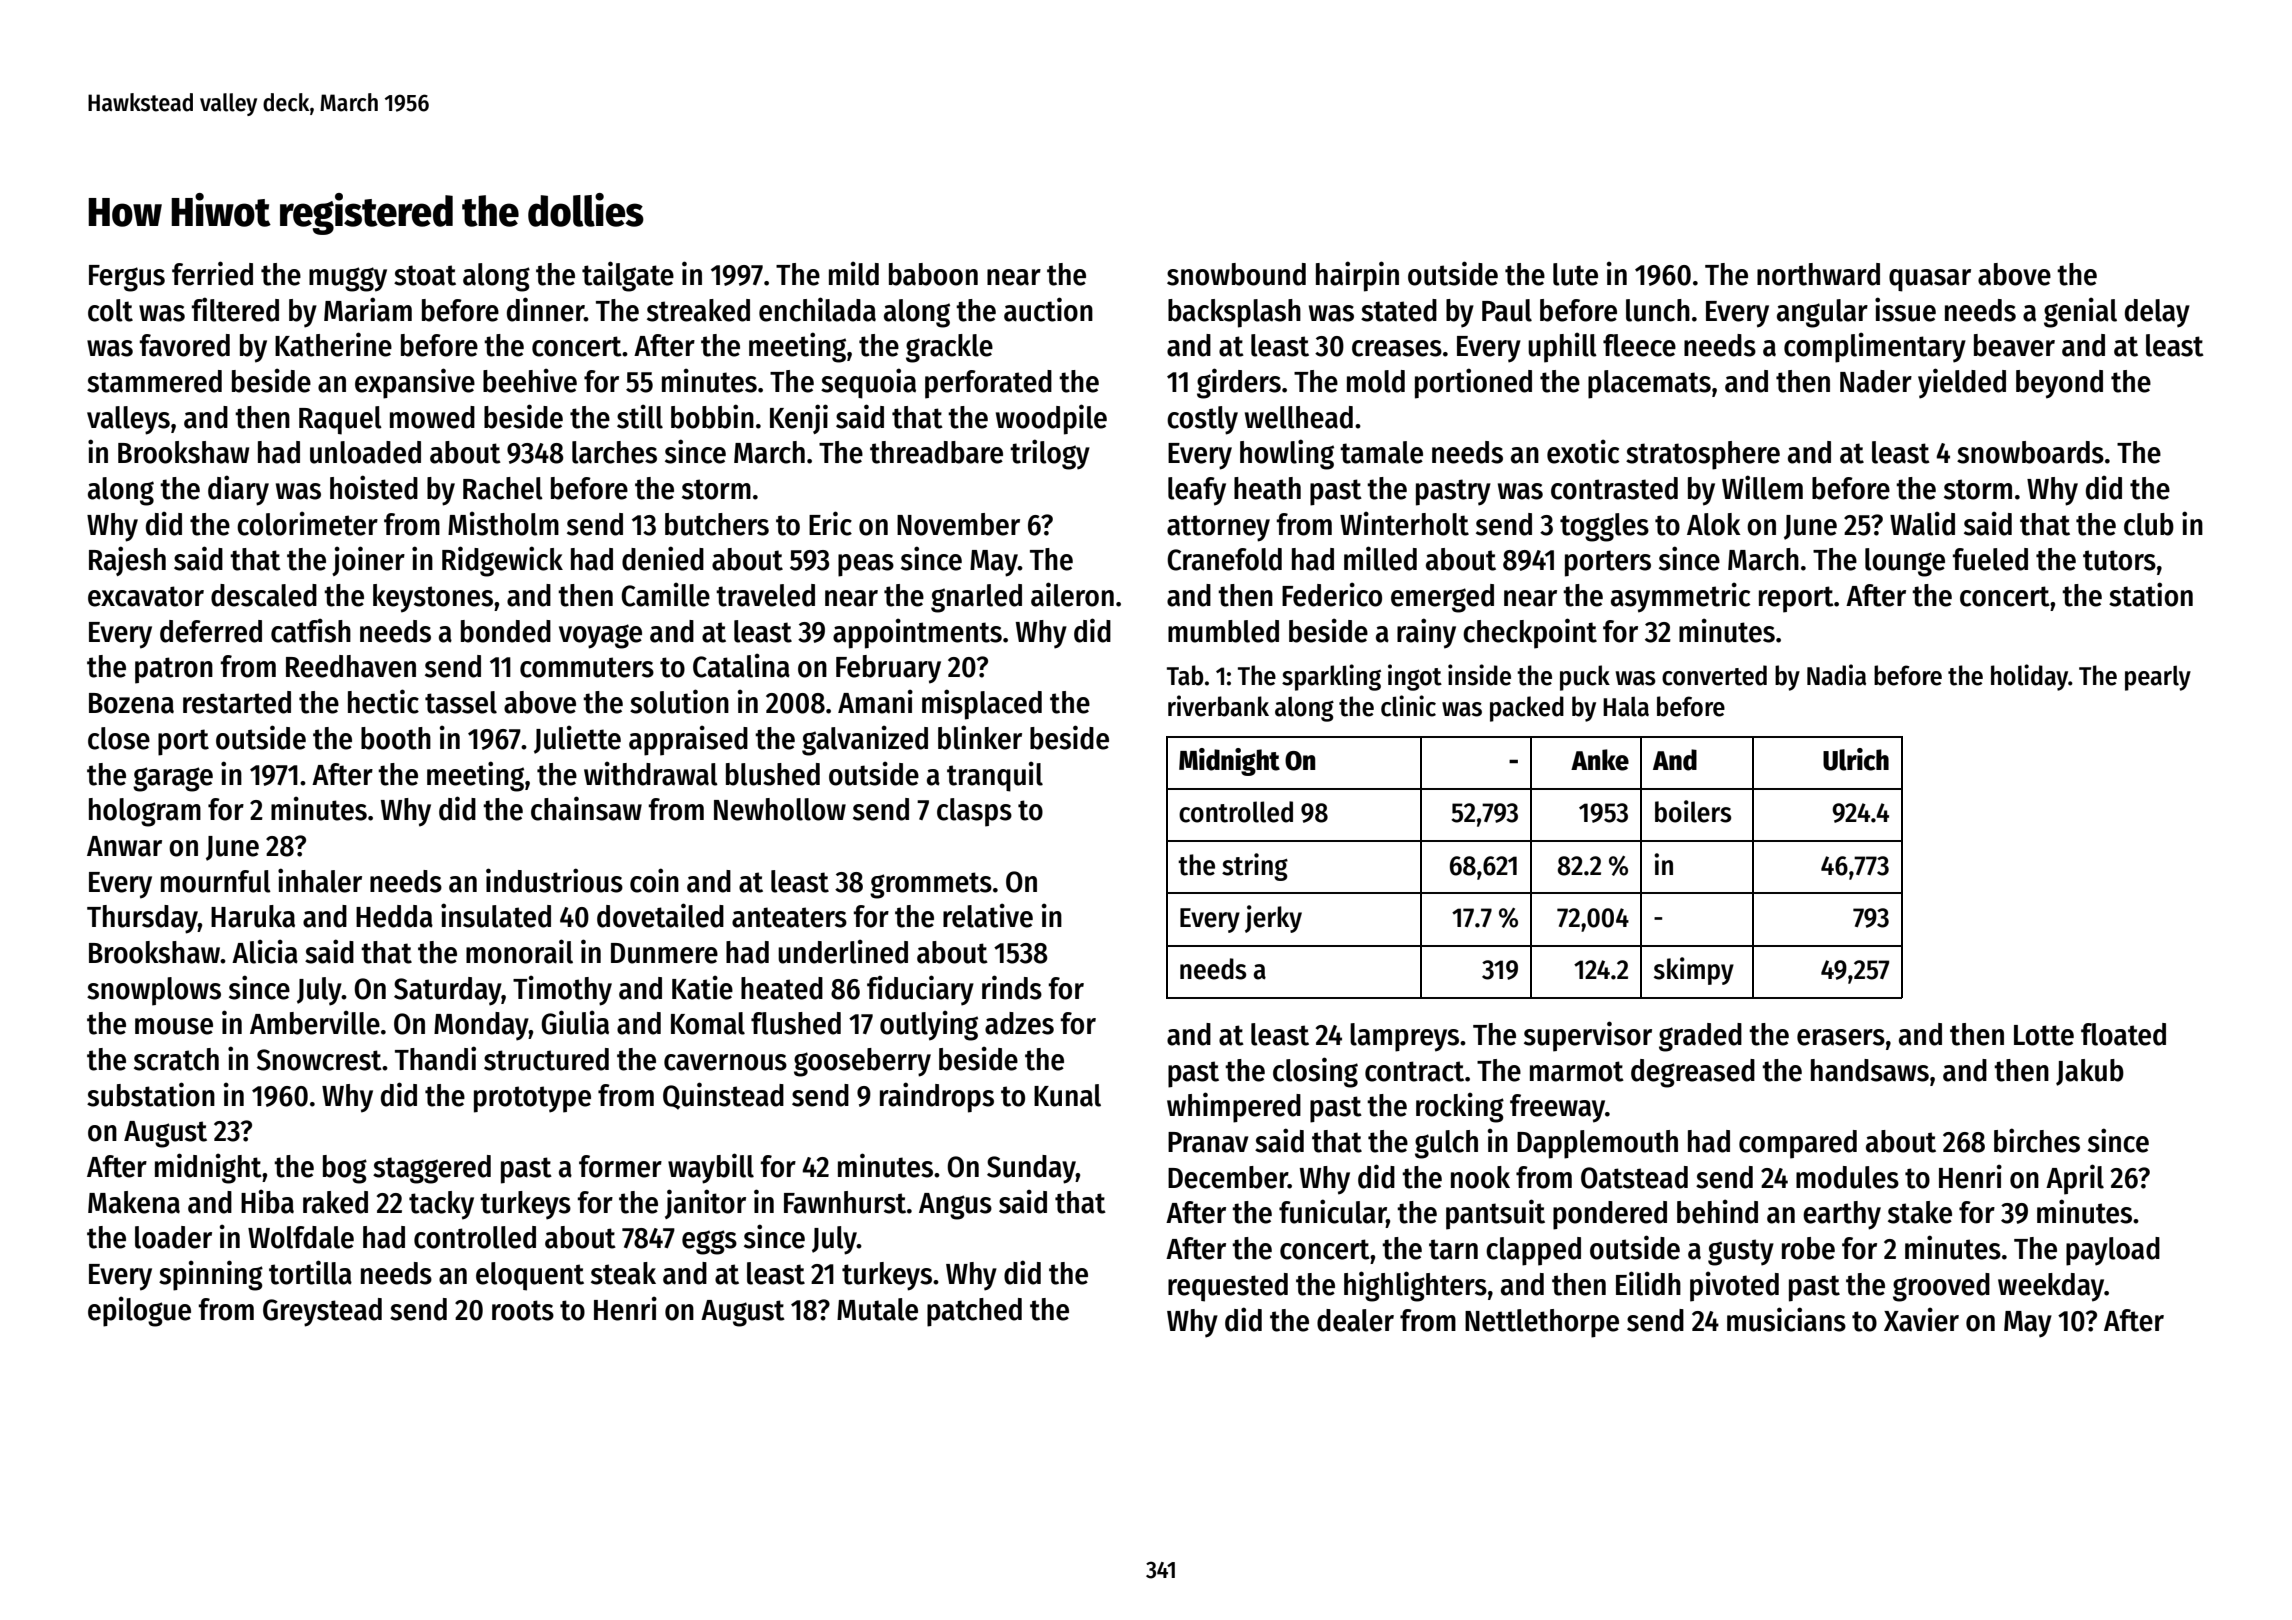 This screenshot has height=1620, width=2292. What do you see at coordinates (1460, 1107) in the screenshot?
I see `rocking` at bounding box center [1460, 1107].
